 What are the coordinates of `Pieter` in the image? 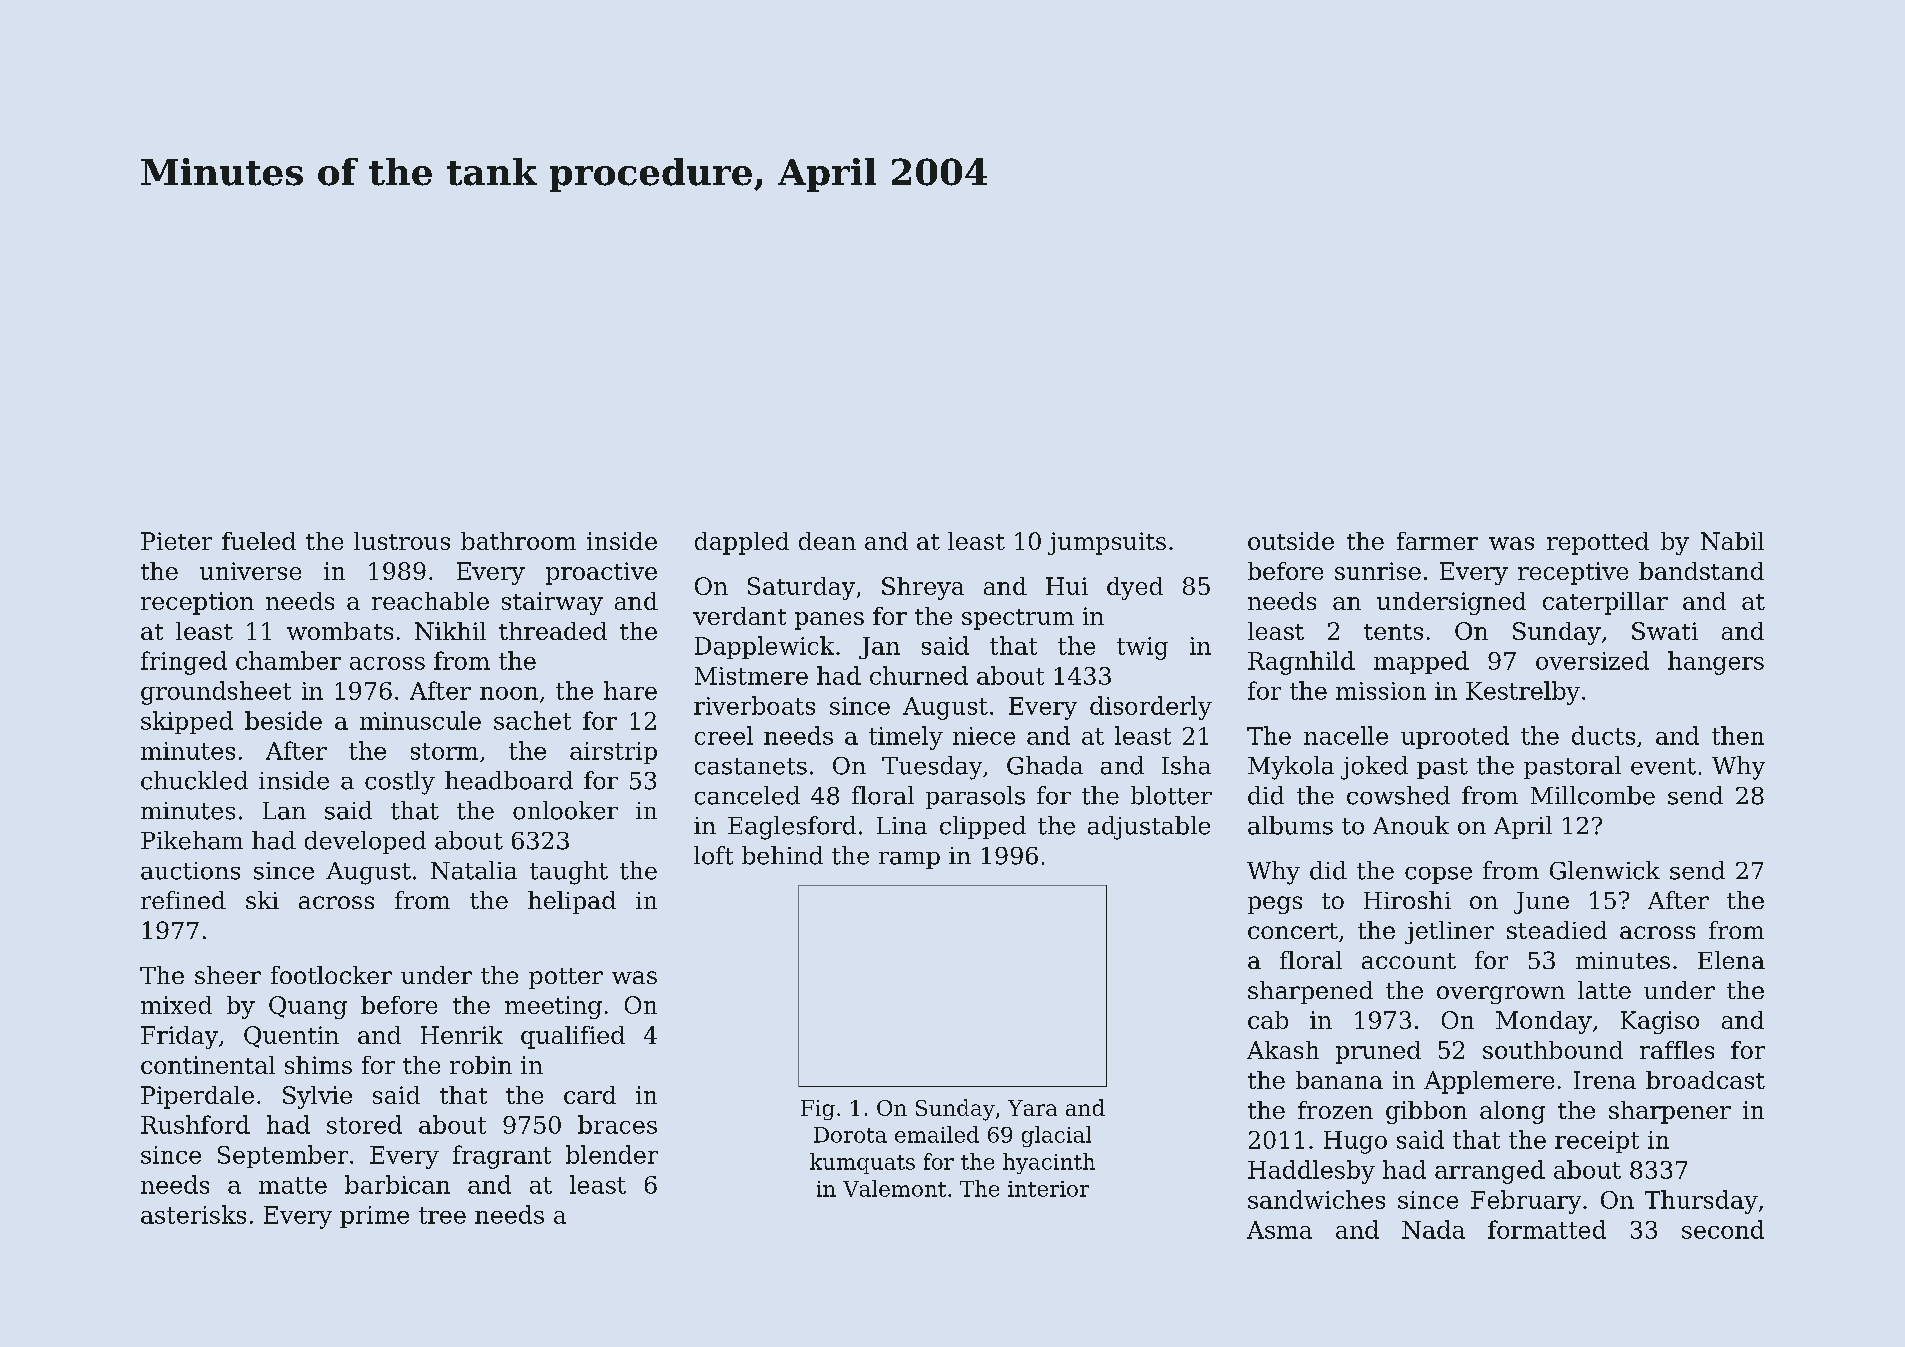 It's located at (176, 541).
